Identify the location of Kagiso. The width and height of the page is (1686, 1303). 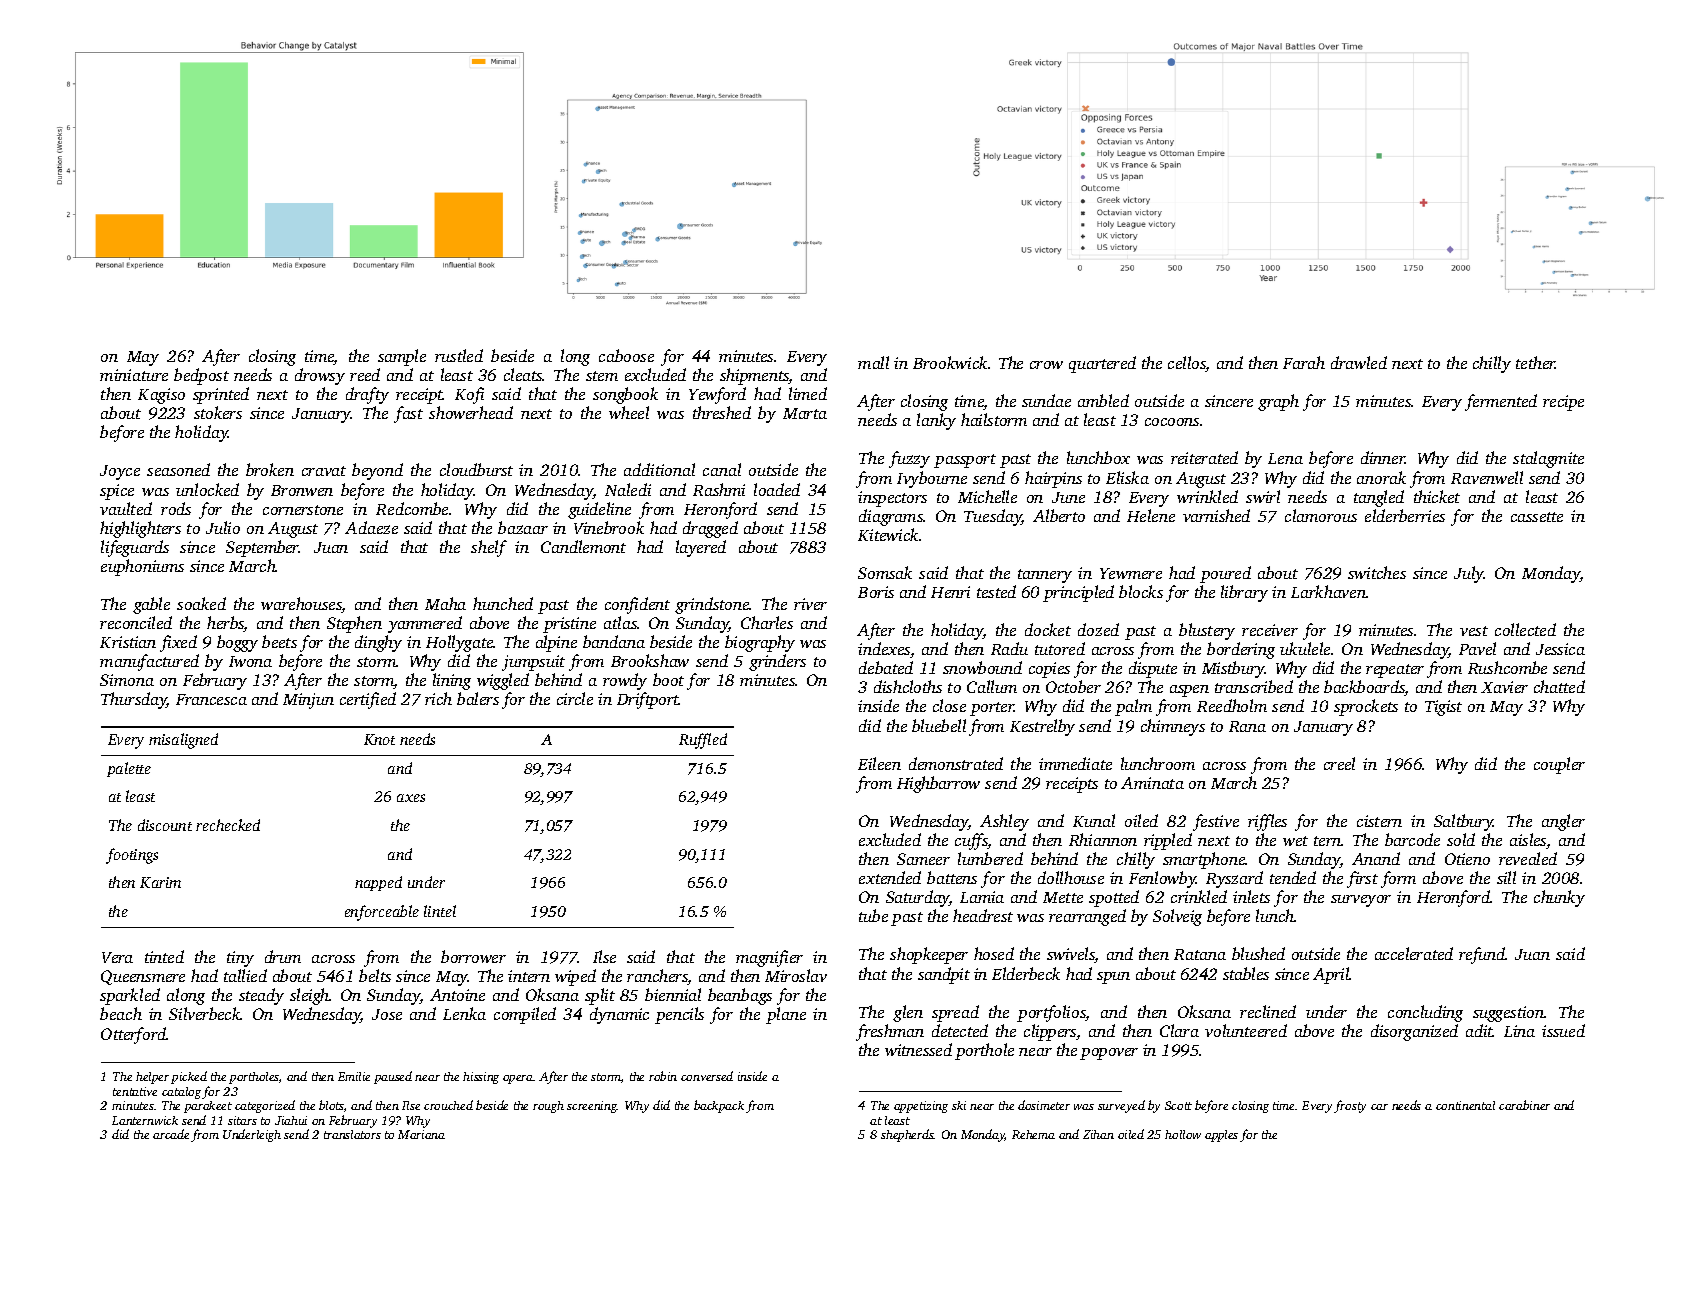
(161, 396).
